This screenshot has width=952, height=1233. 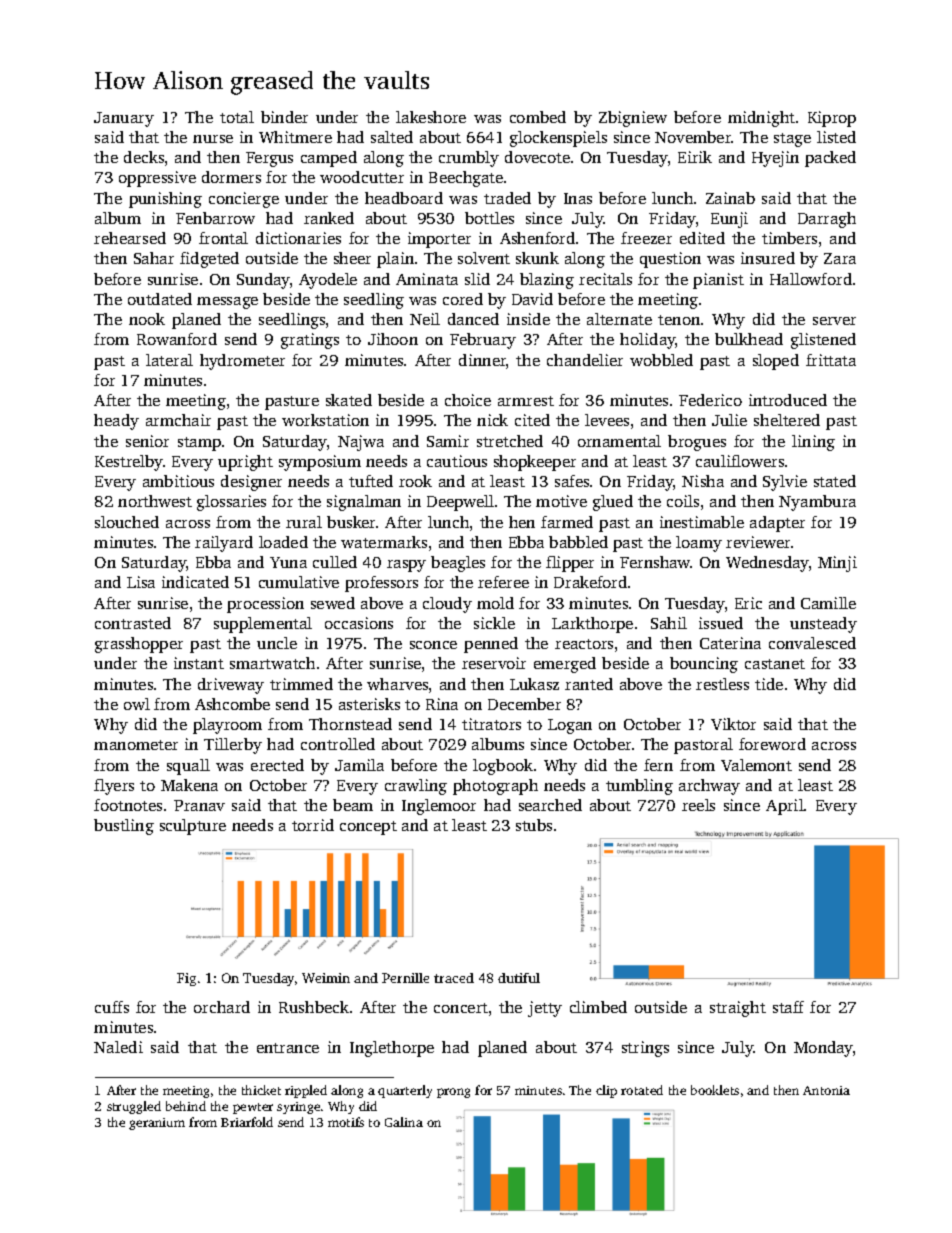 What do you see at coordinates (137, 704) in the screenshot?
I see `owl` at bounding box center [137, 704].
